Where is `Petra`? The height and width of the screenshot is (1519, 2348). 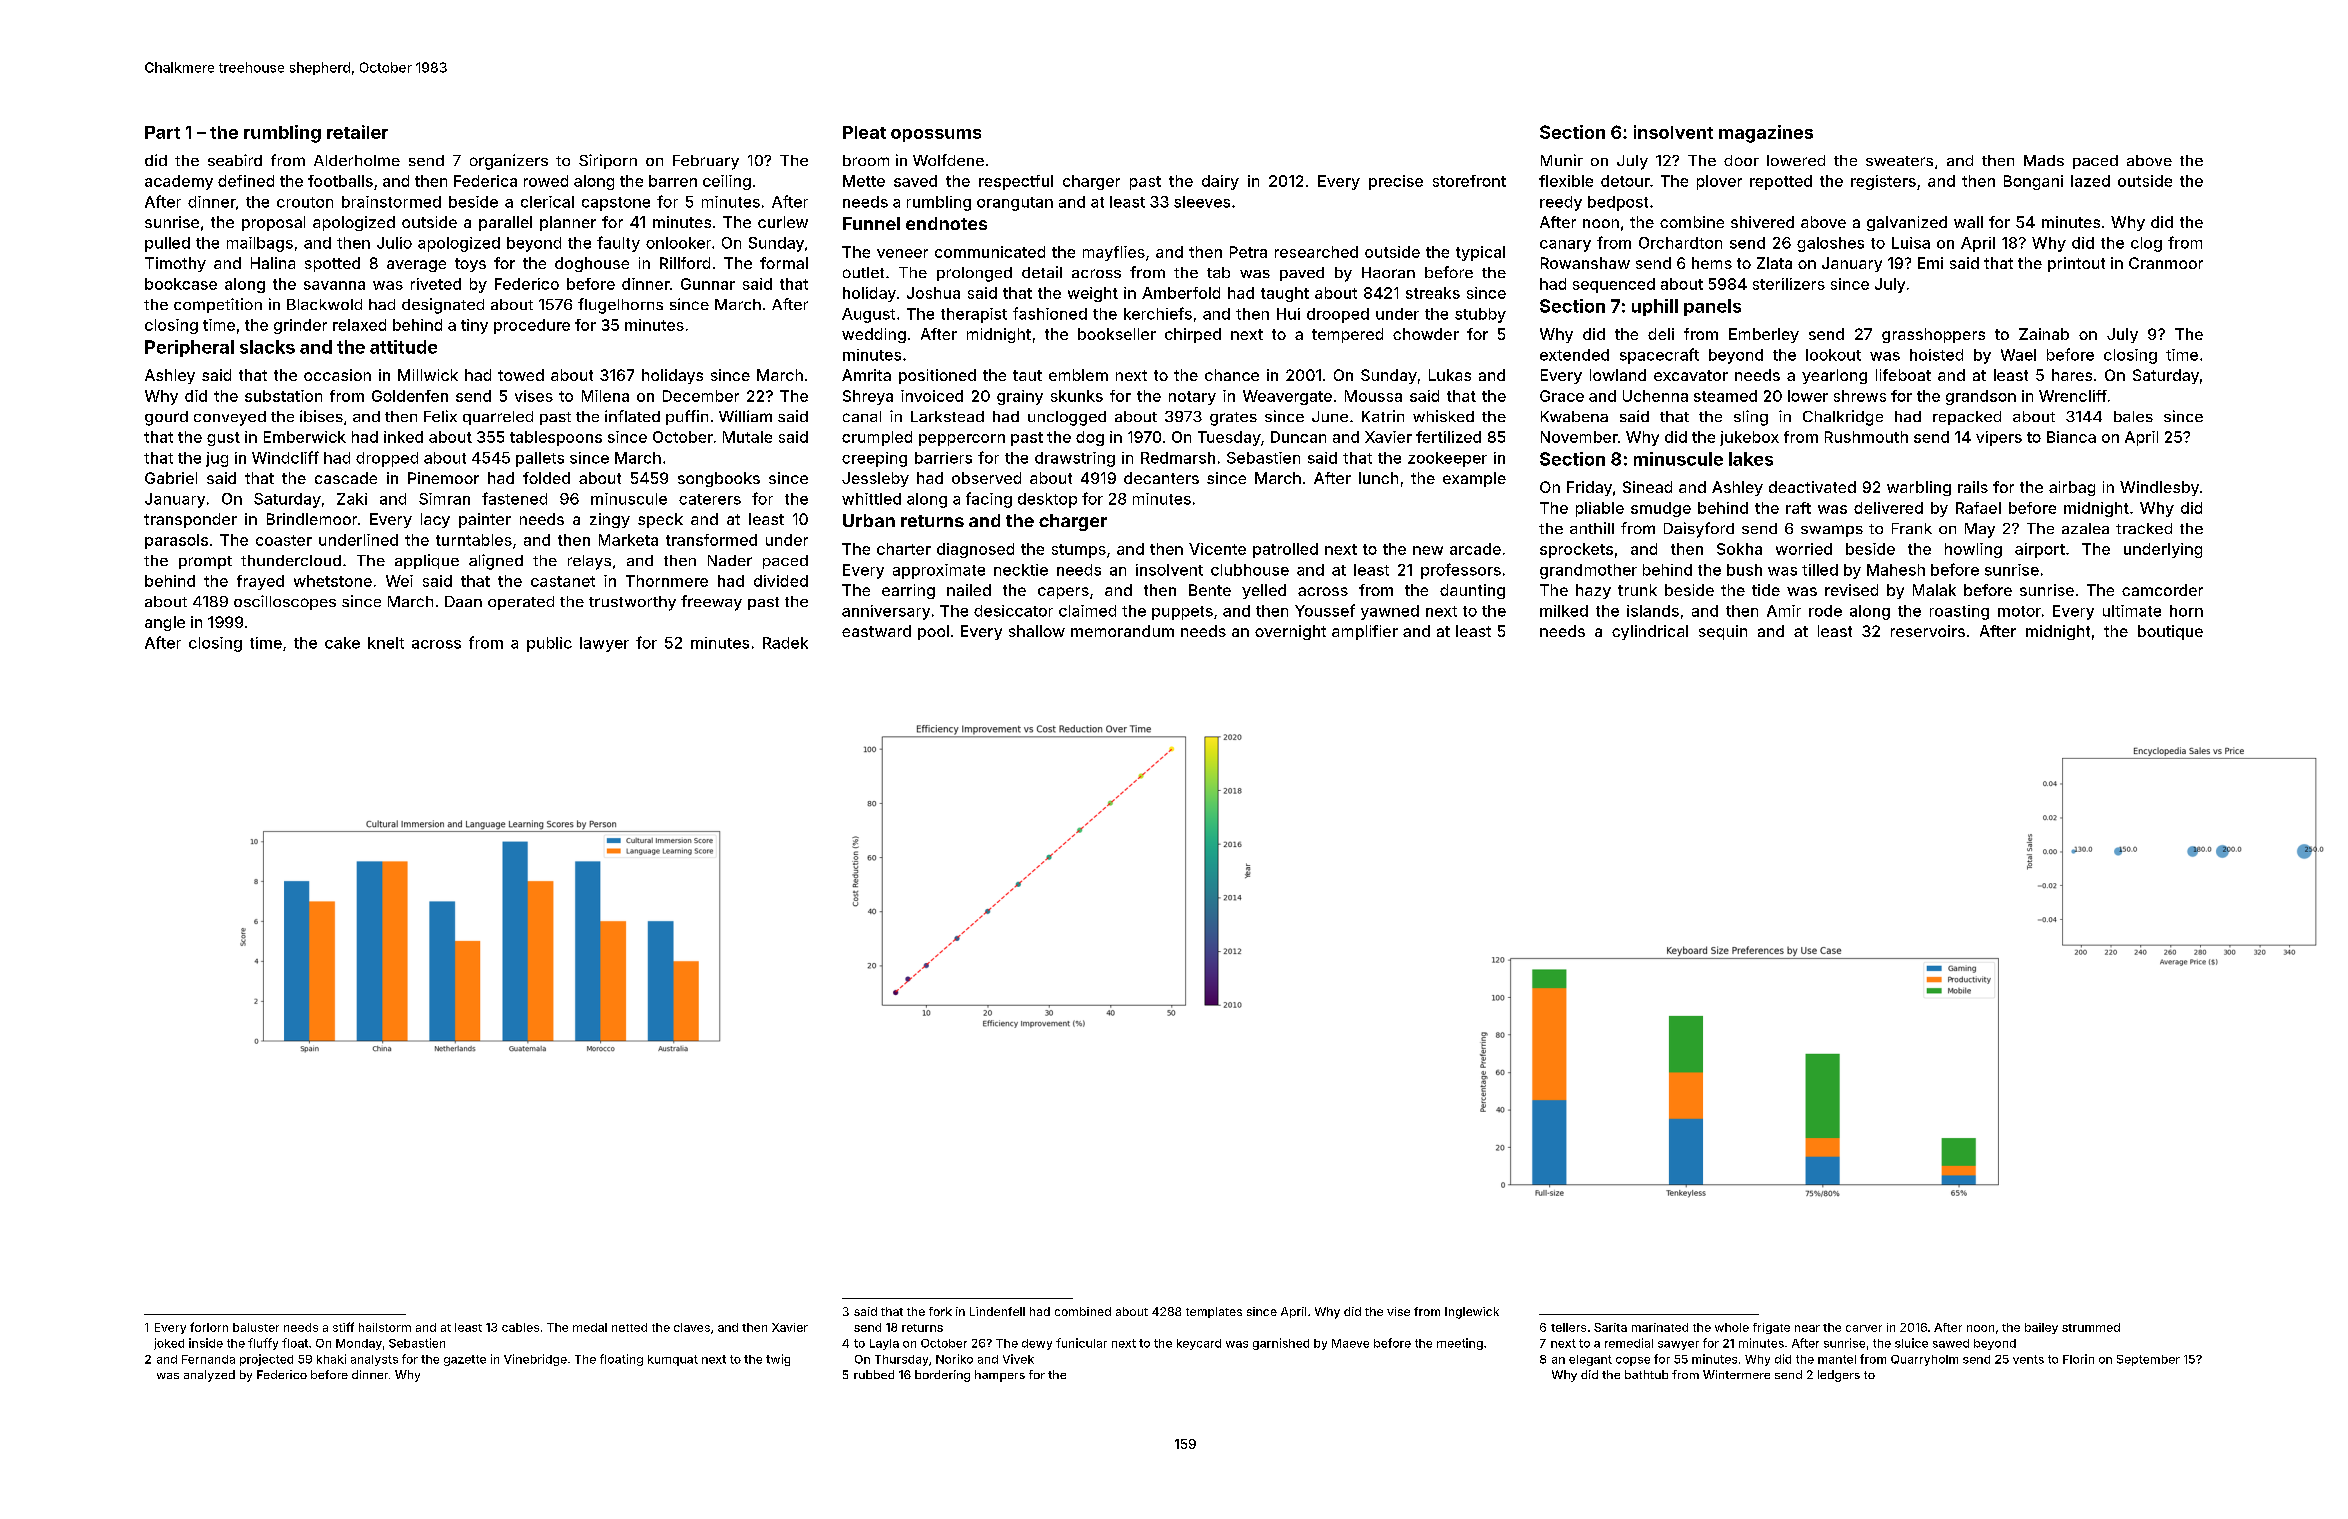 Petra is located at coordinates (1248, 252).
